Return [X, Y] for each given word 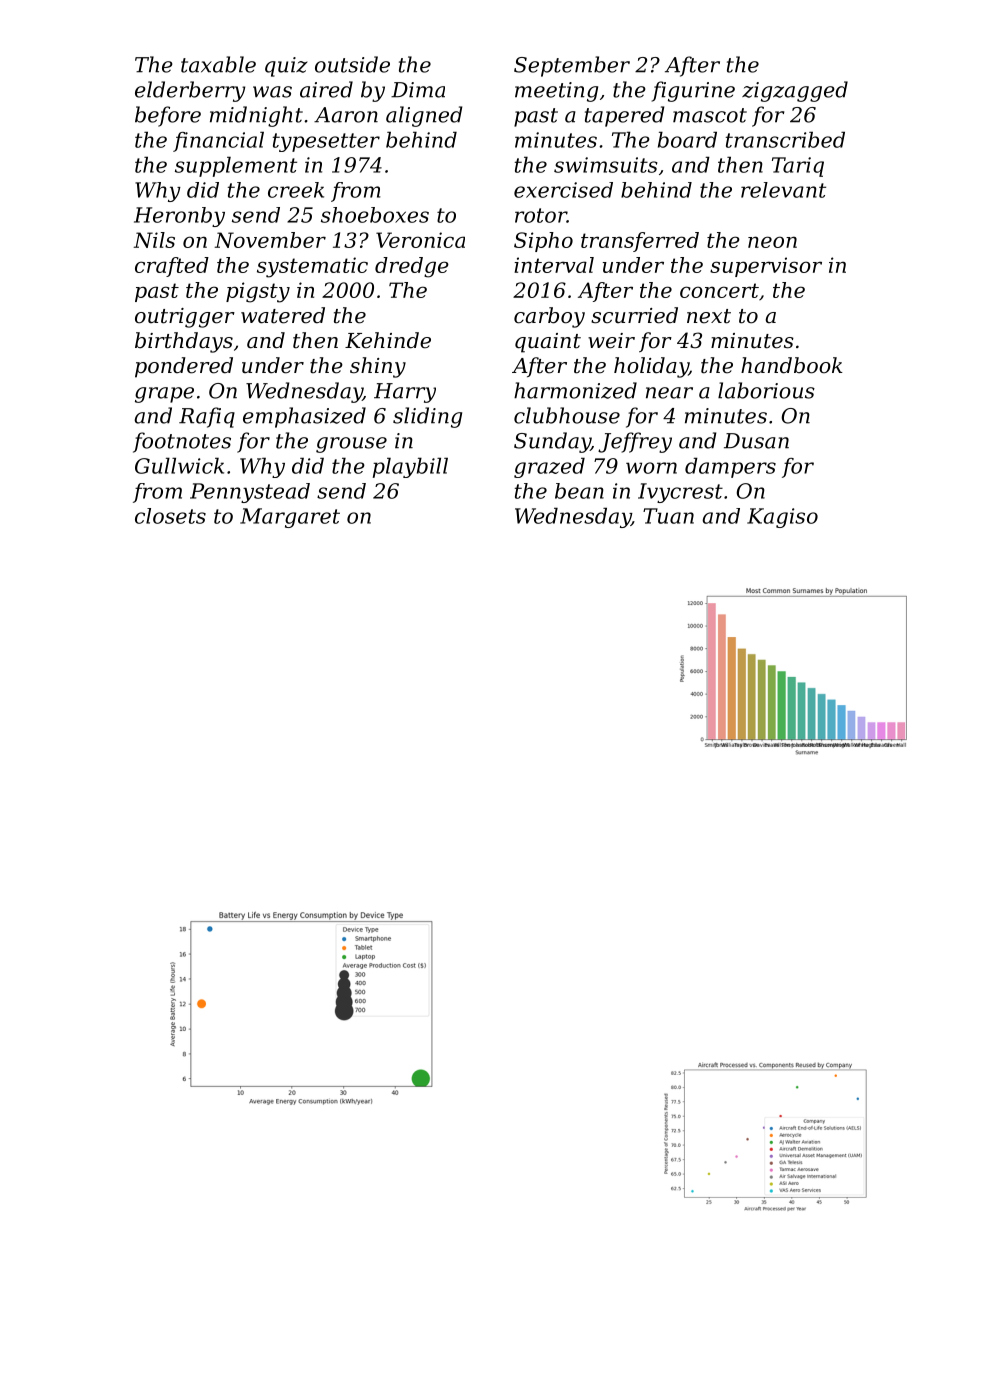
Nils [154, 240]
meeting [556, 92]
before [168, 116]
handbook [792, 365]
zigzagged [795, 91]
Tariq [798, 167]
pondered [184, 367]
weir [611, 341]
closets [170, 516]
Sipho [543, 242]
